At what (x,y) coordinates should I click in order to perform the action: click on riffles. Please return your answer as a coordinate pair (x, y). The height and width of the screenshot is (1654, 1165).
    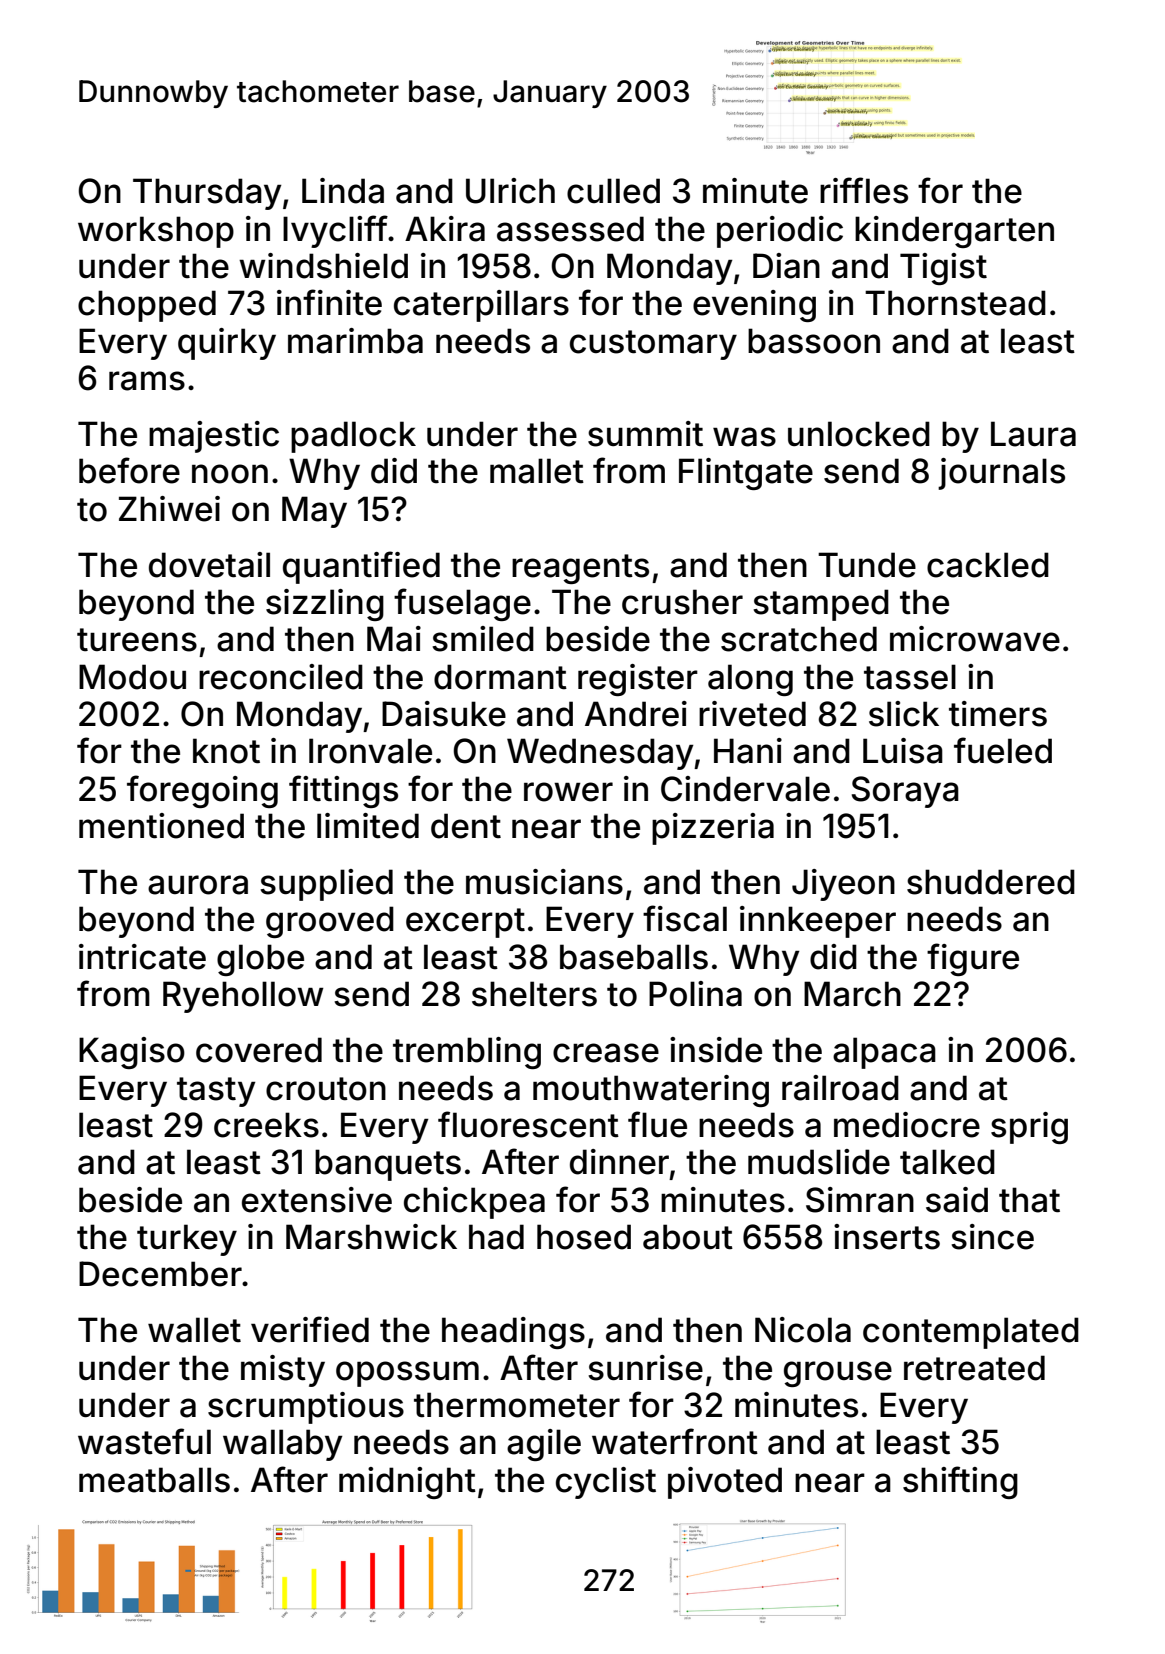
    Looking at the image, I should click on (864, 190).
